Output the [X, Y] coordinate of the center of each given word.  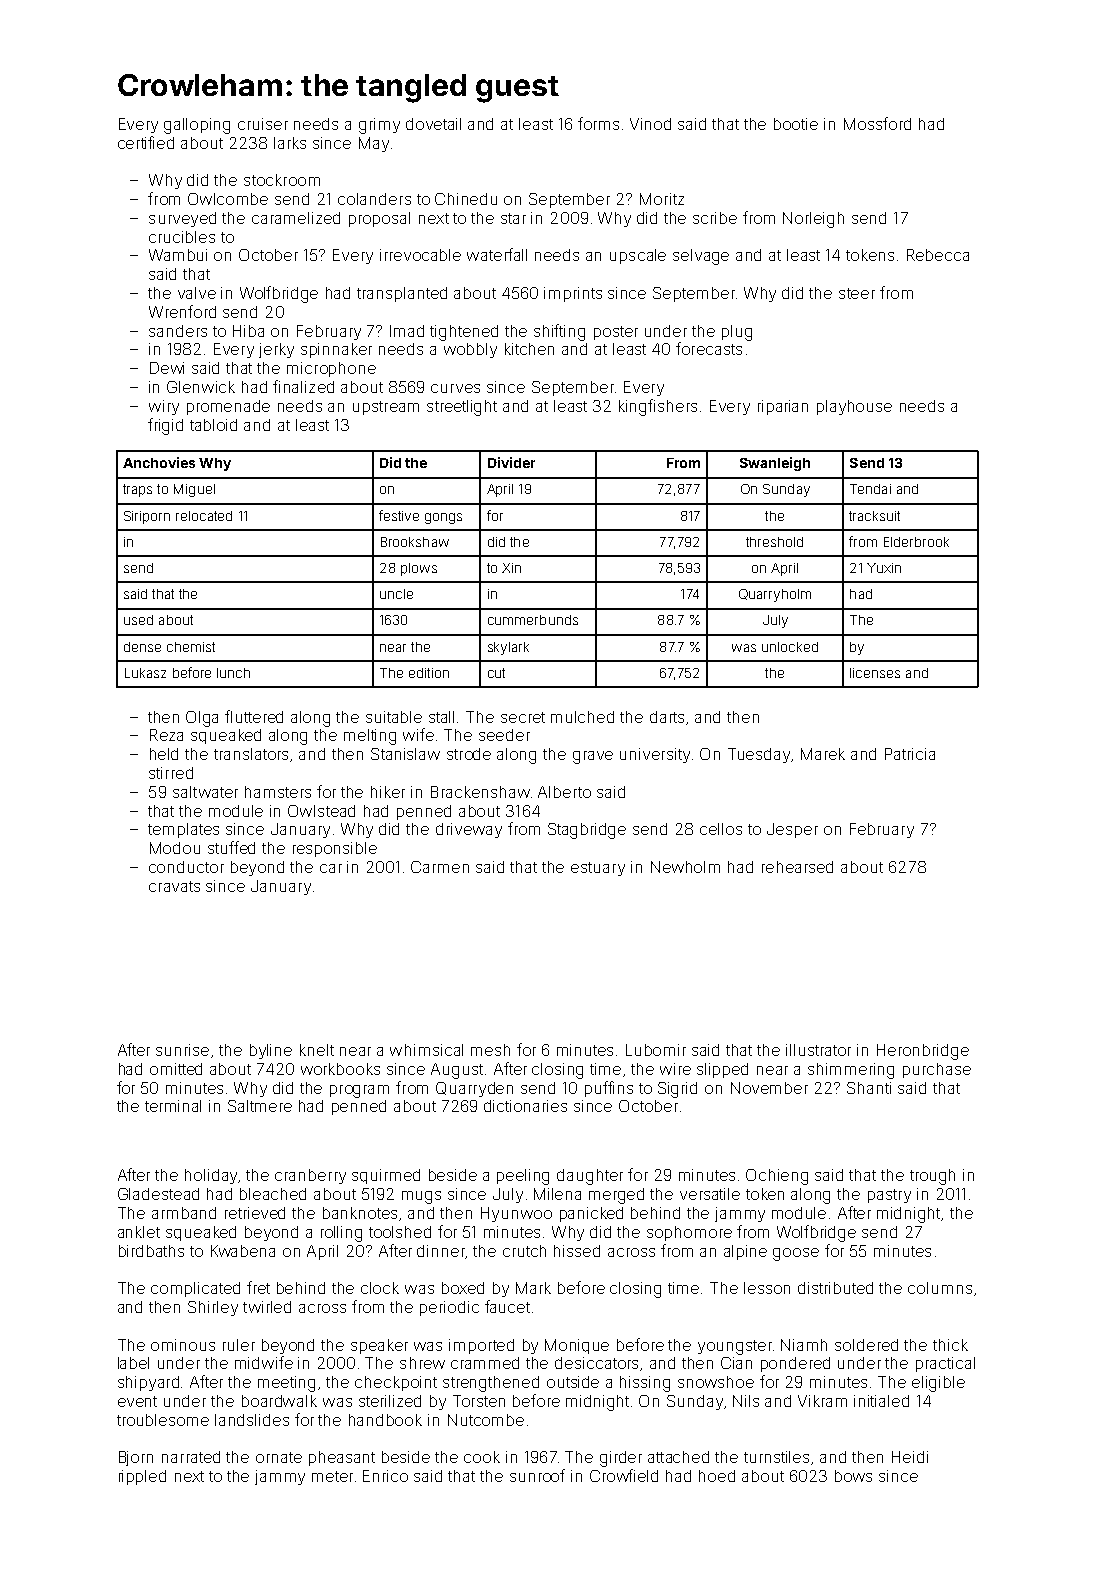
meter [332, 1476]
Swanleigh [775, 464]
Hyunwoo [516, 1214]
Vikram [822, 1401]
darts [667, 717]
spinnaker [336, 350]
